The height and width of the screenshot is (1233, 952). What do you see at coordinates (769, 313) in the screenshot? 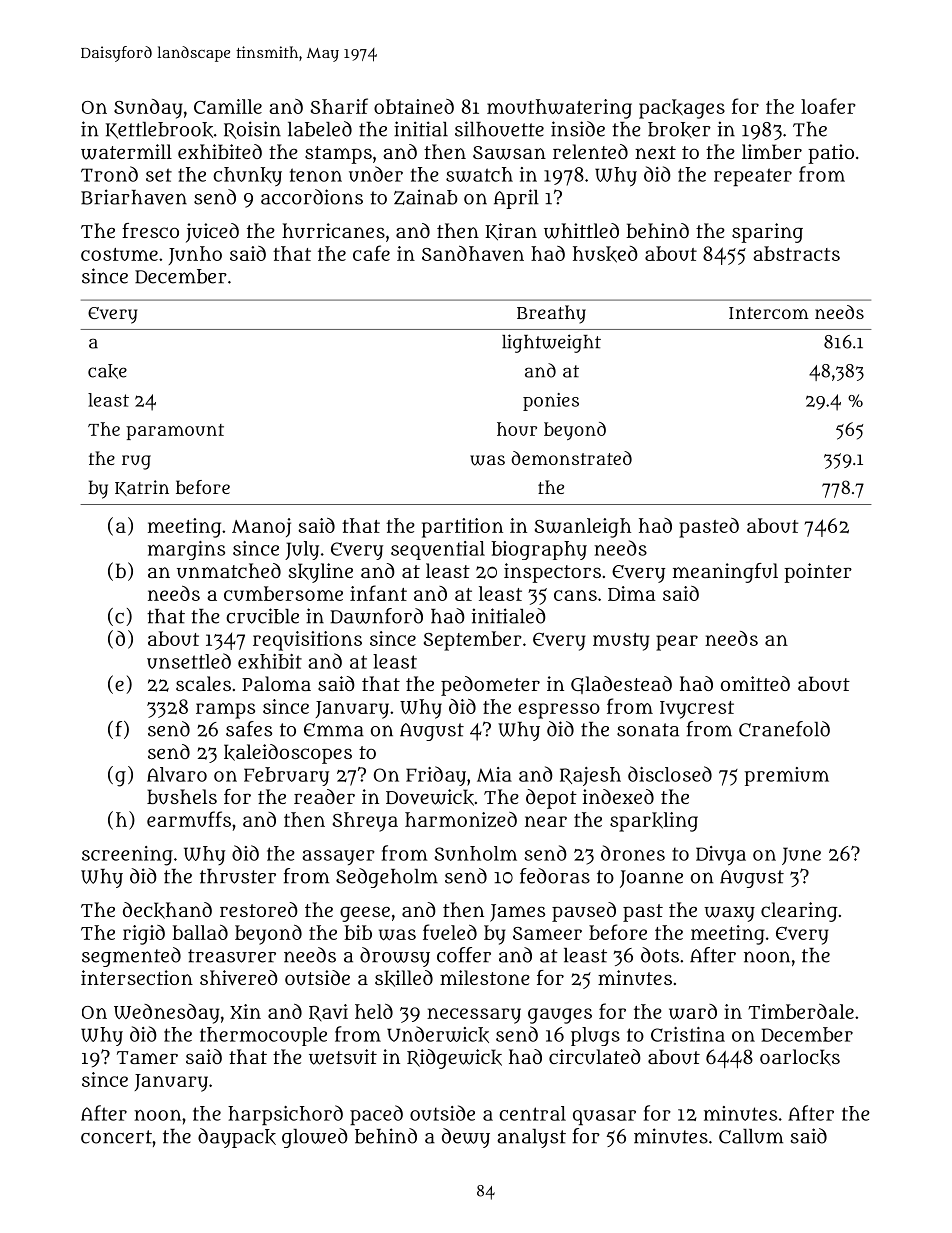
I see `Intercom` at bounding box center [769, 313].
